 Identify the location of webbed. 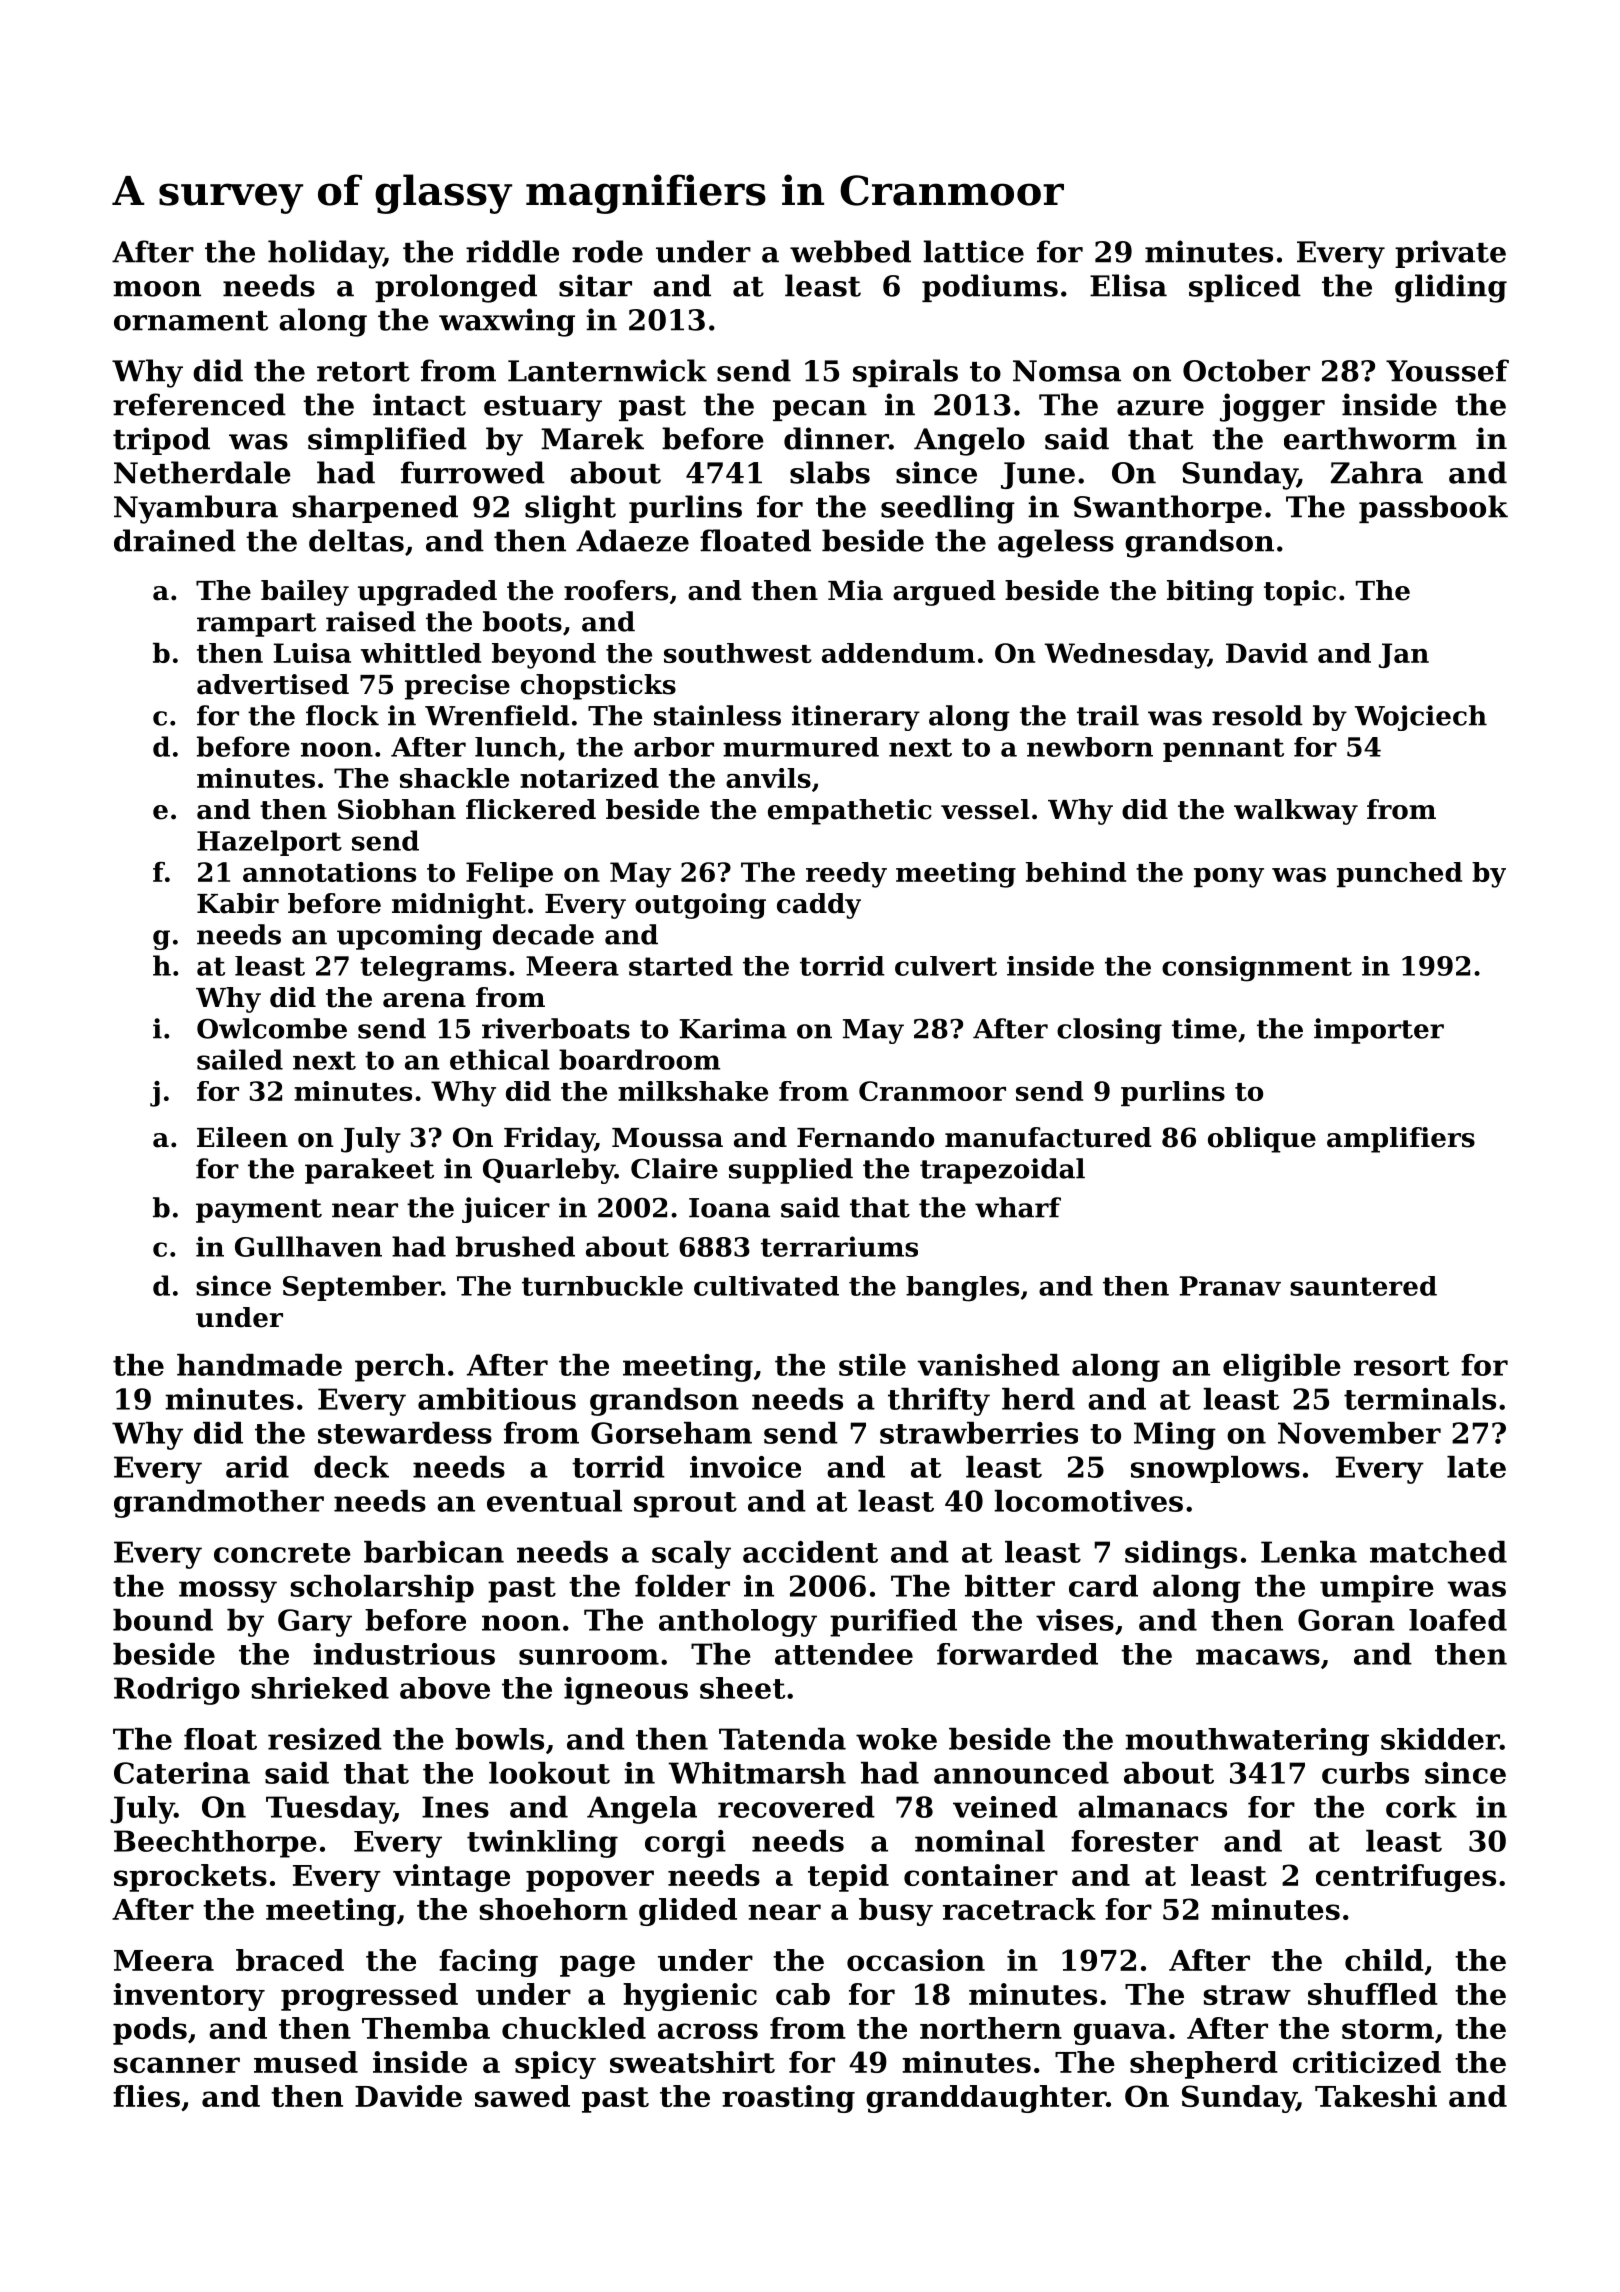
(850, 251).
